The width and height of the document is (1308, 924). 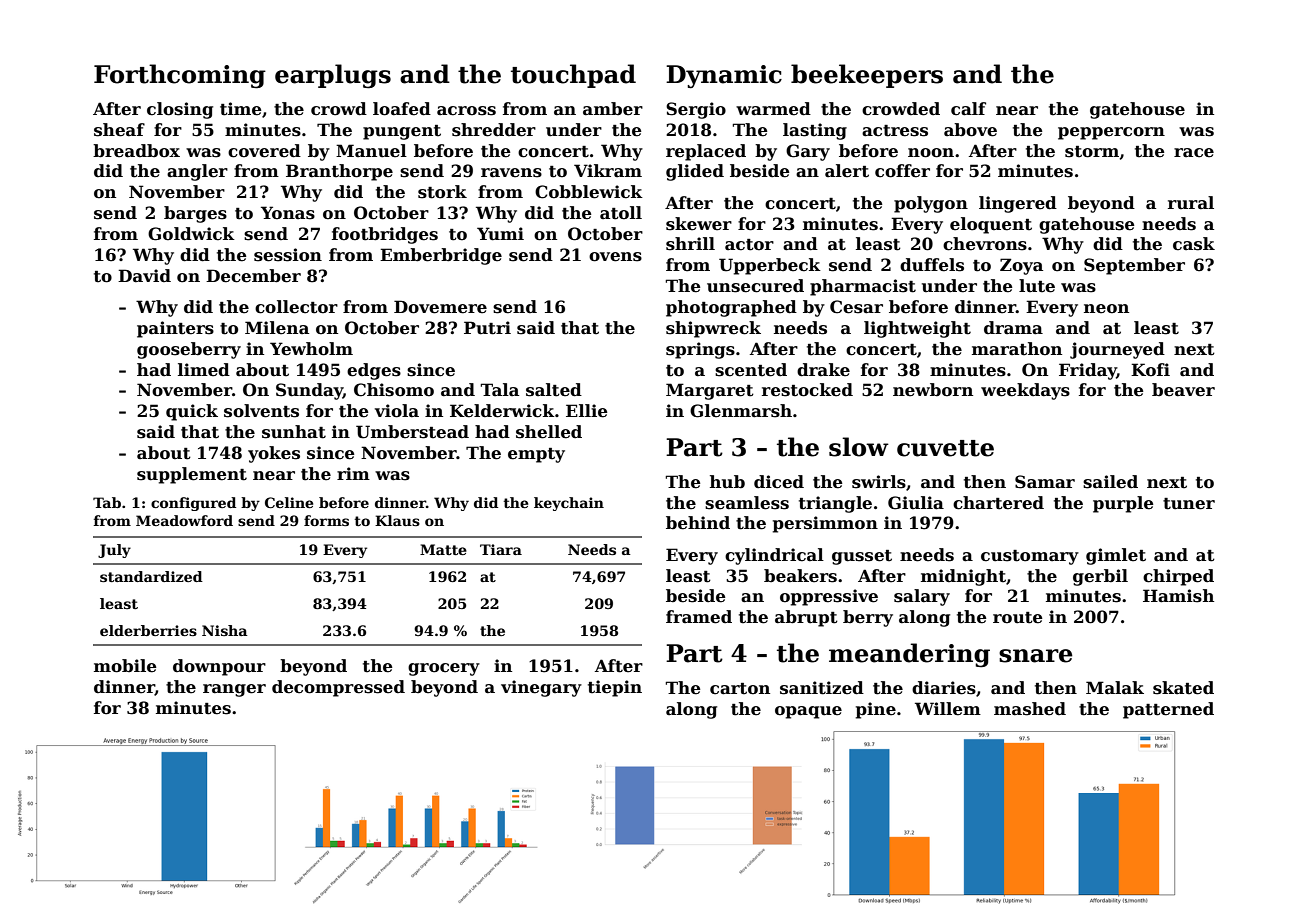 What do you see at coordinates (338, 688) in the document?
I see `decompressed` at bounding box center [338, 688].
